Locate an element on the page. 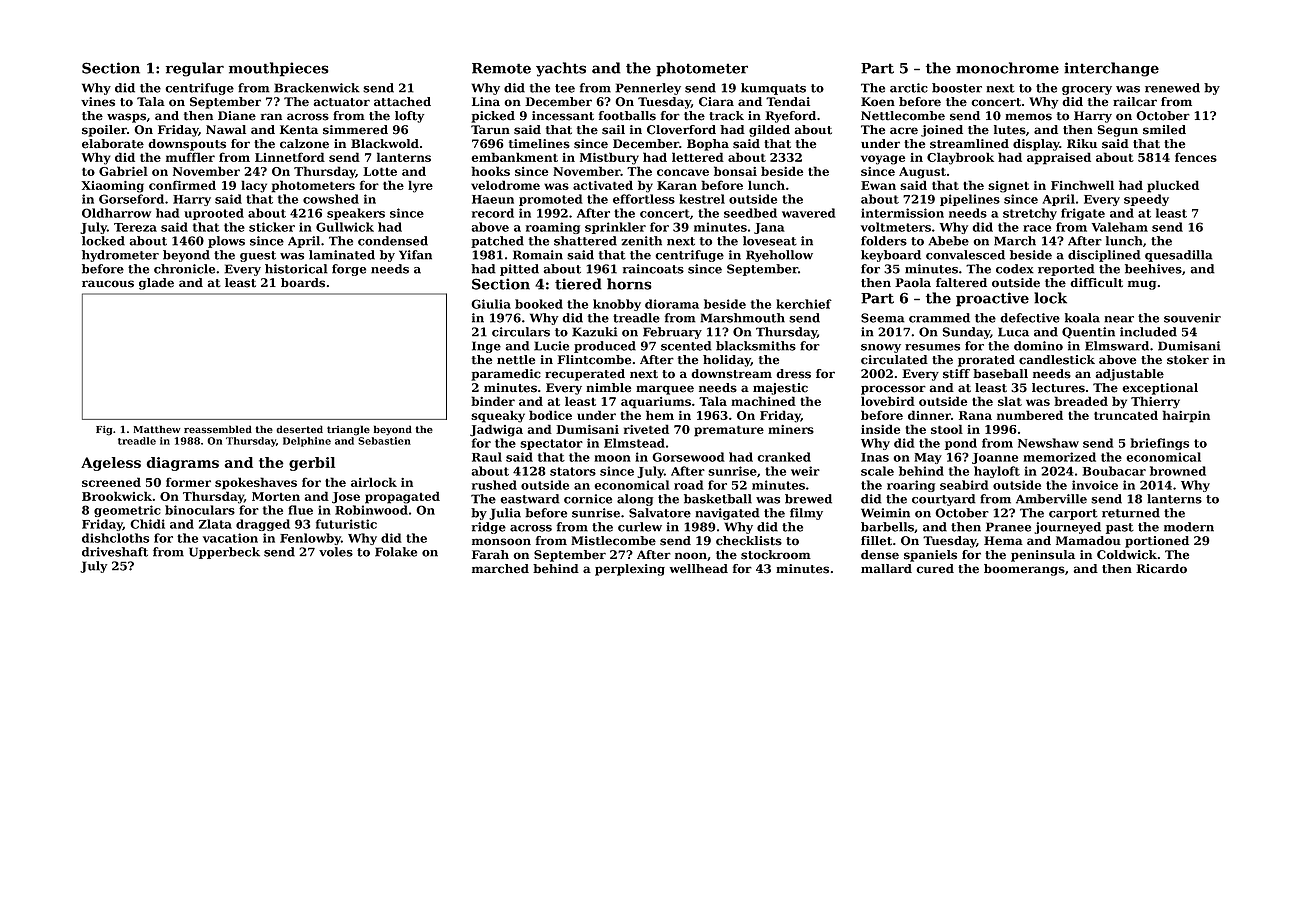 Image resolution: width=1308 pixels, height=924 pixels. Pennerley is located at coordinates (648, 89).
